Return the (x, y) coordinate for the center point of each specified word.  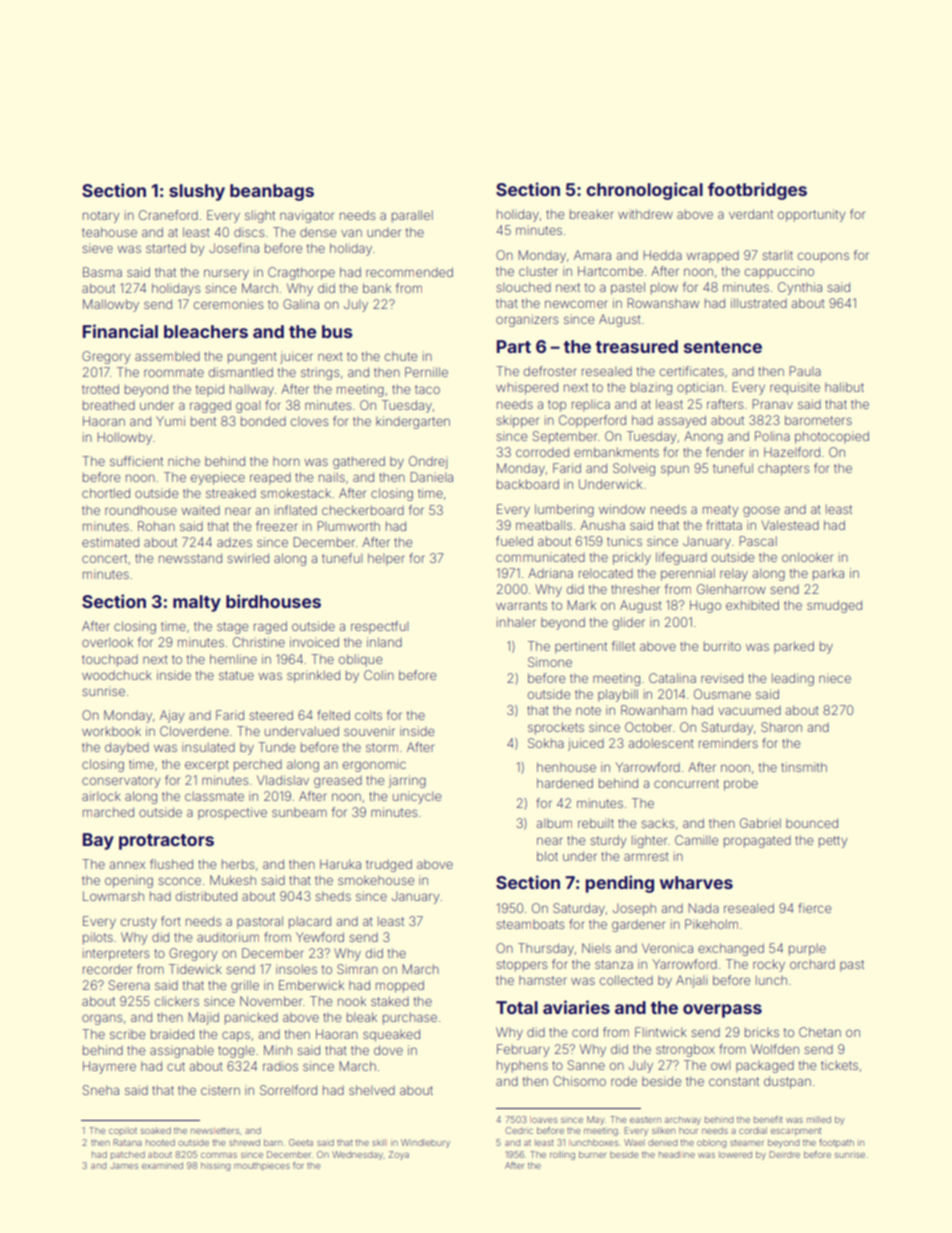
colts (368, 715)
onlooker (807, 557)
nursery (226, 274)
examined (162, 1165)
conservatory (121, 782)
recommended (409, 272)
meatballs (544, 525)
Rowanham (654, 710)
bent (203, 421)
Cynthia (800, 288)
